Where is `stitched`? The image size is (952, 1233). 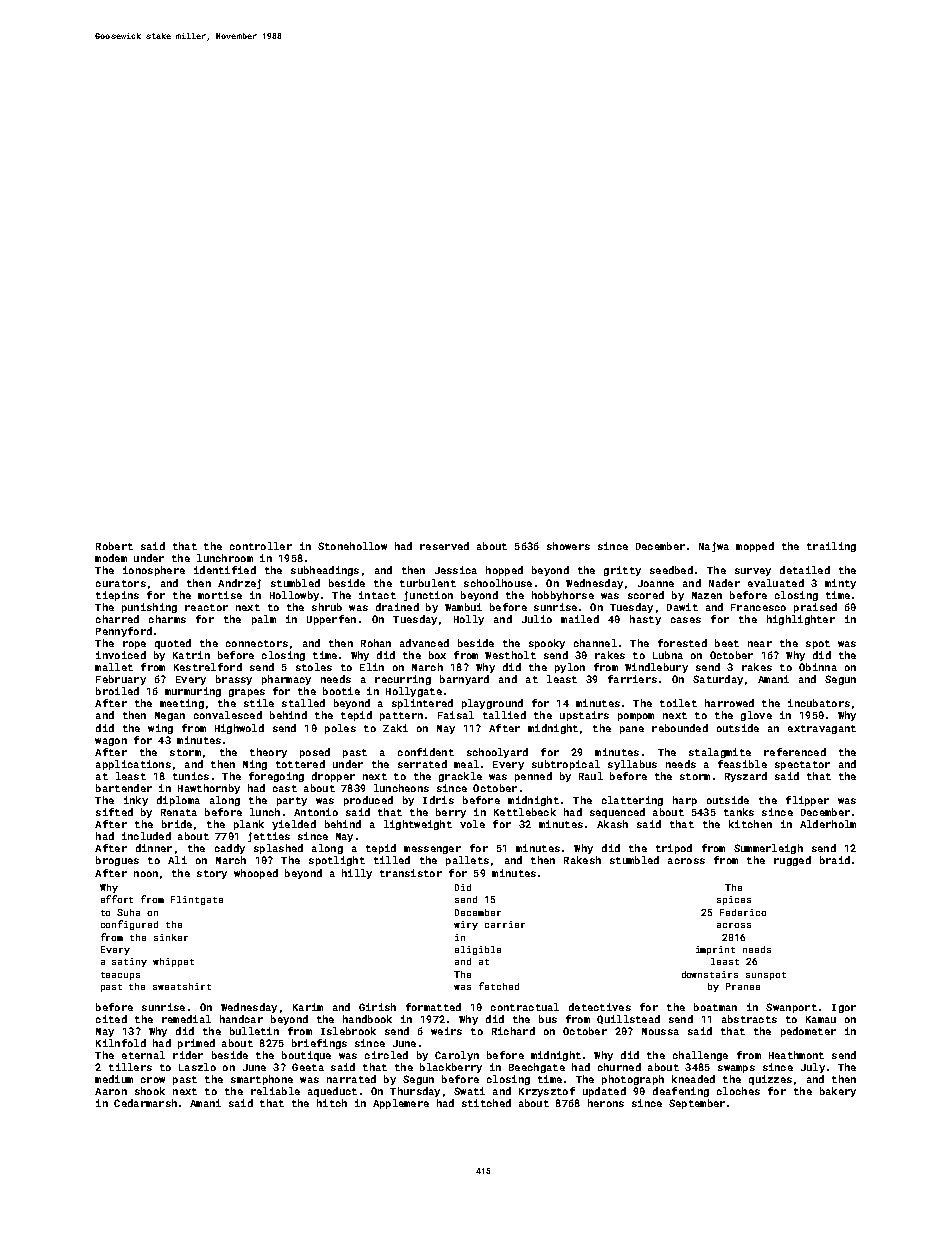
stitched is located at coordinates (486, 1103).
